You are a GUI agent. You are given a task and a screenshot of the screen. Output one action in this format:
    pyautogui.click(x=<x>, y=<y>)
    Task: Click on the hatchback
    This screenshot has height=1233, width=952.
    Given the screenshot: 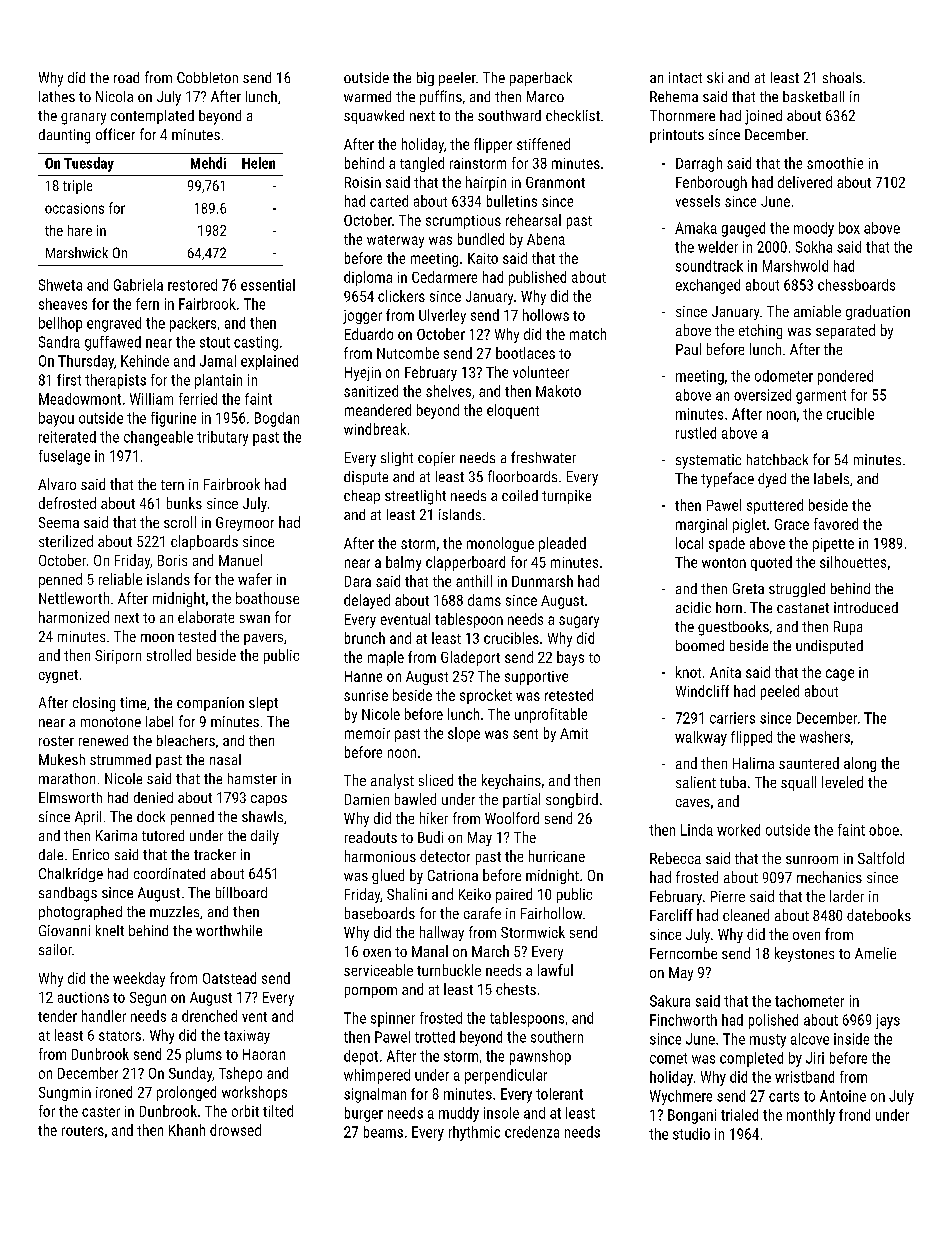 What is the action you would take?
    pyautogui.click(x=777, y=459)
